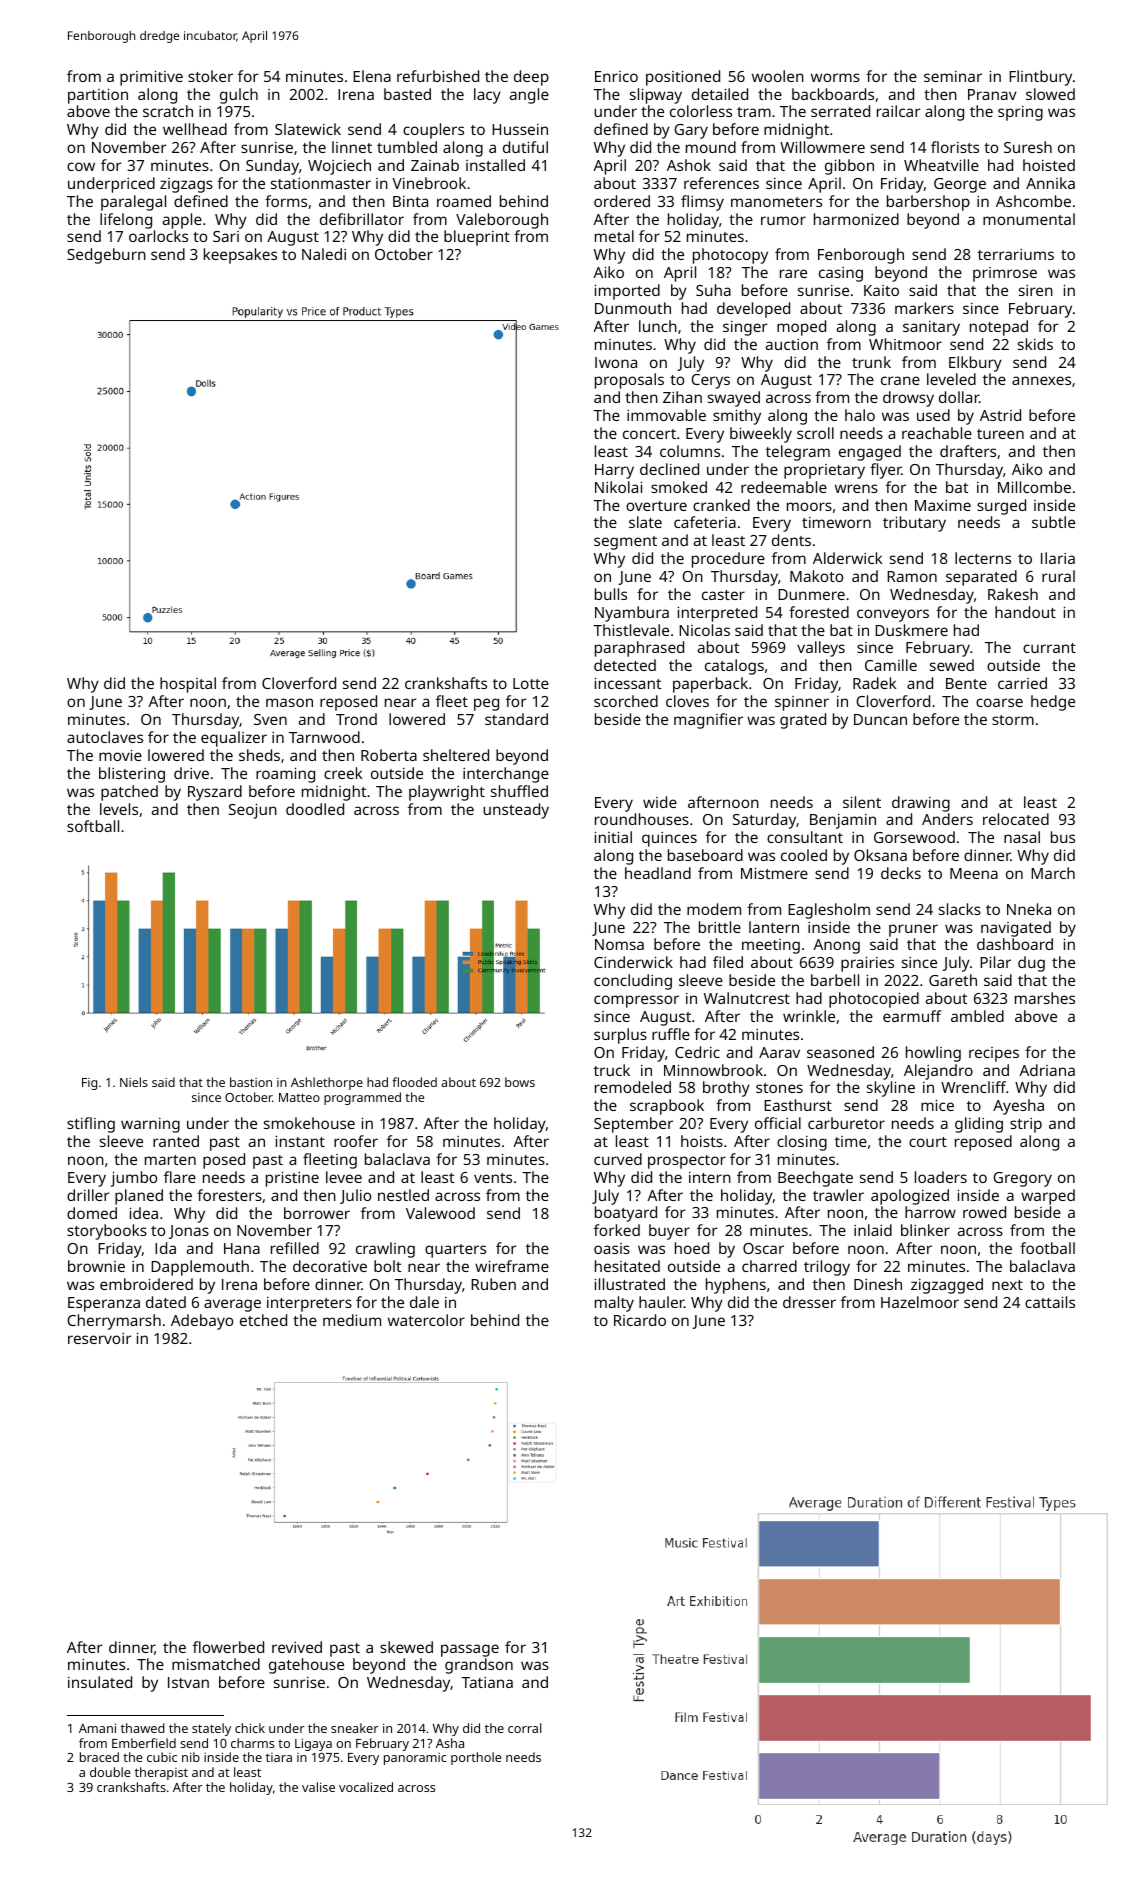 Image resolution: width=1143 pixels, height=1882 pixels. What do you see at coordinates (146, 1284) in the screenshot?
I see `embroidered` at bounding box center [146, 1284].
